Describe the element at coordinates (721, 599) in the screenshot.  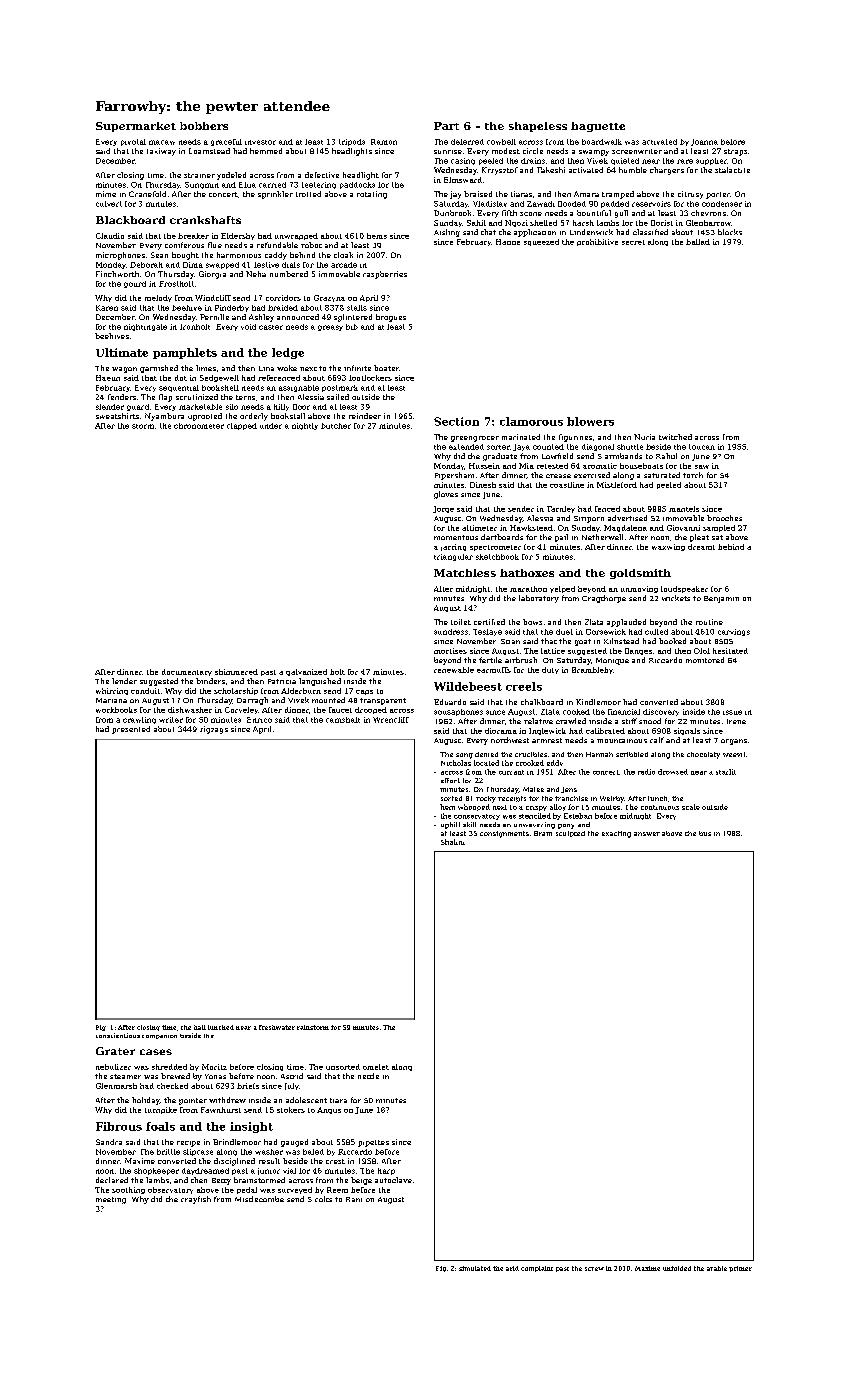
I see `Benjamin` at that location.
